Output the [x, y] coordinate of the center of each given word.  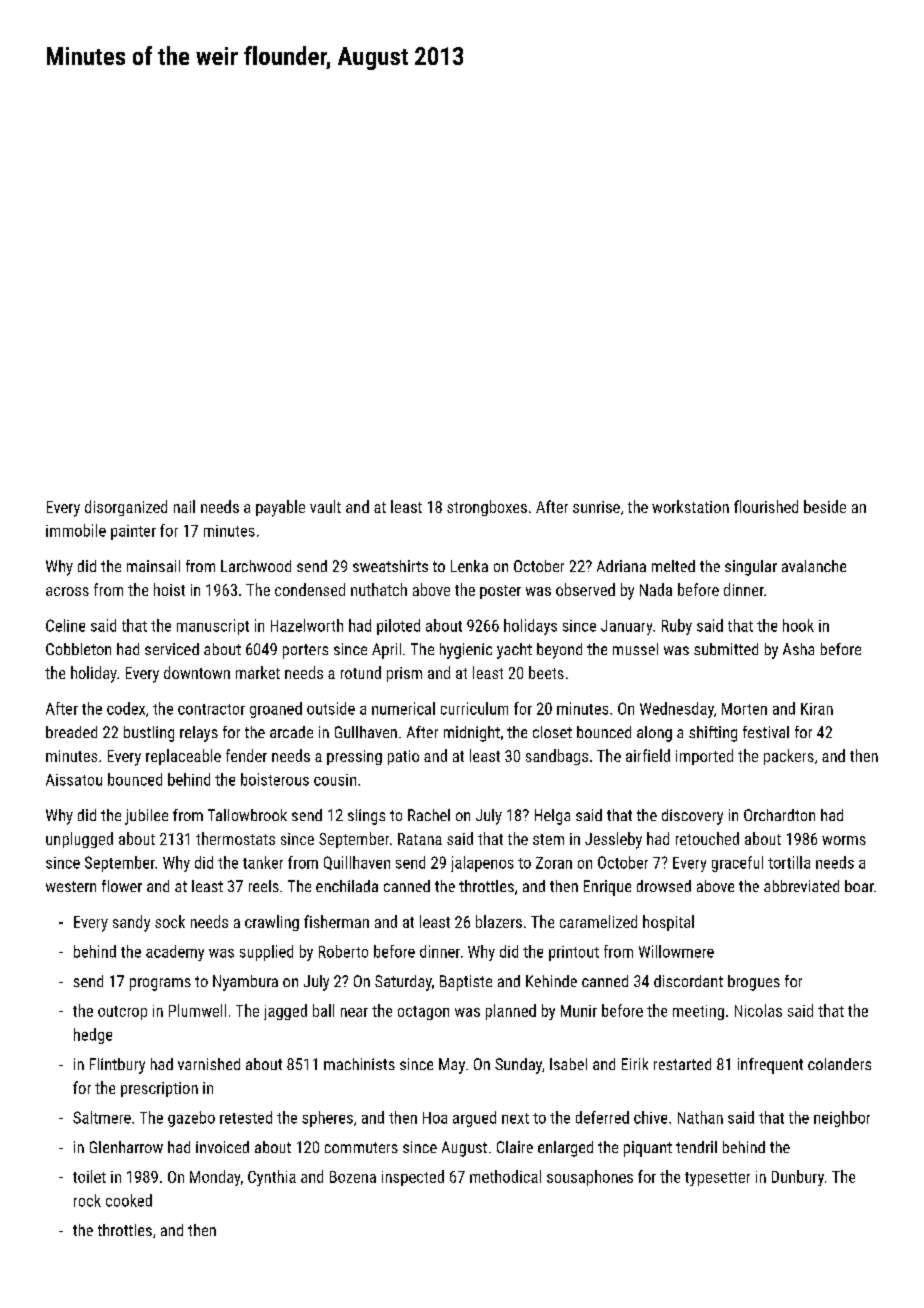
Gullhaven [366, 732]
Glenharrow [126, 1147]
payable [280, 508]
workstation [690, 506]
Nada [656, 589]
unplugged [79, 840]
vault [325, 506]
